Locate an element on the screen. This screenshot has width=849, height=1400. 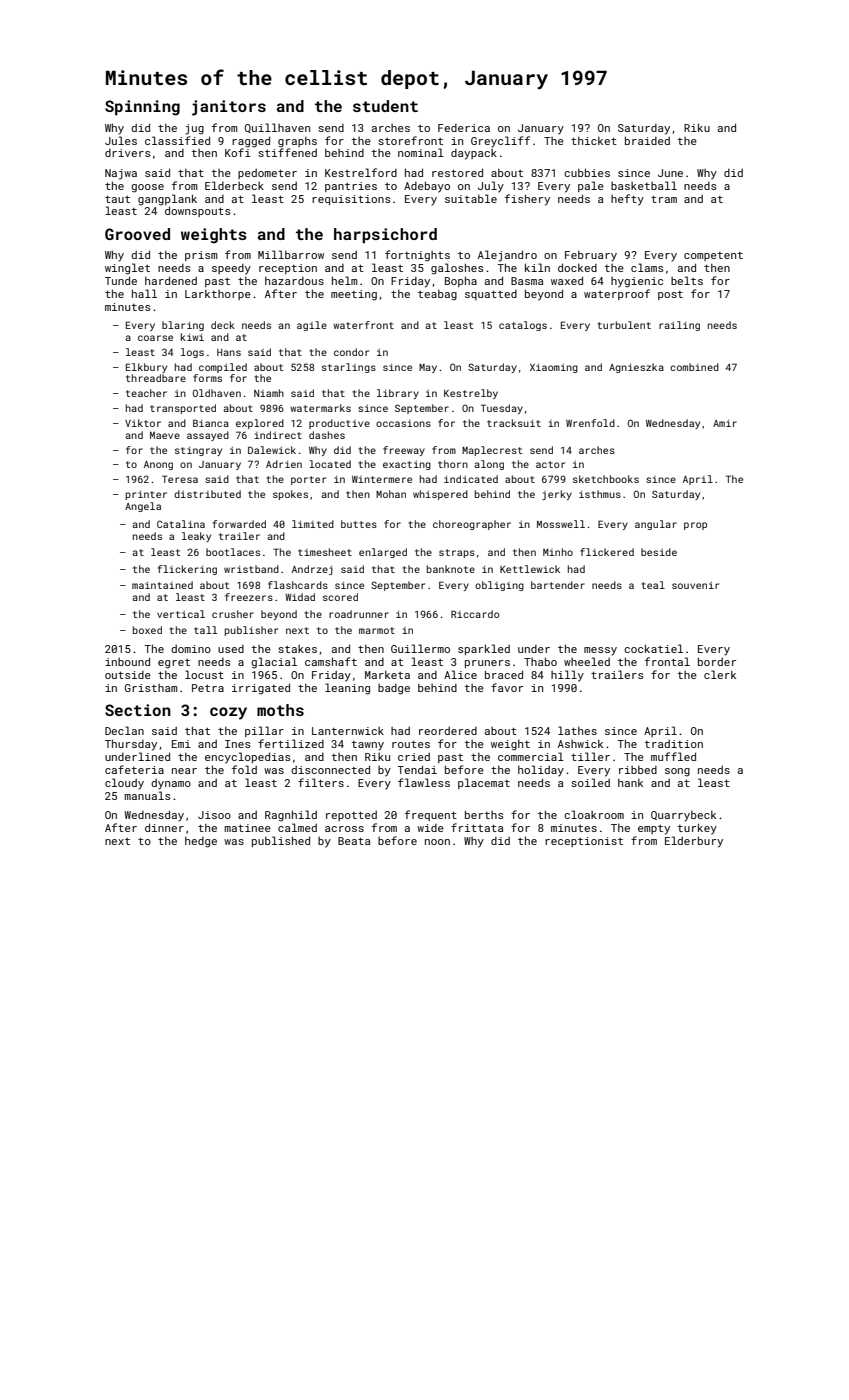
braided is located at coordinates (647, 140).
